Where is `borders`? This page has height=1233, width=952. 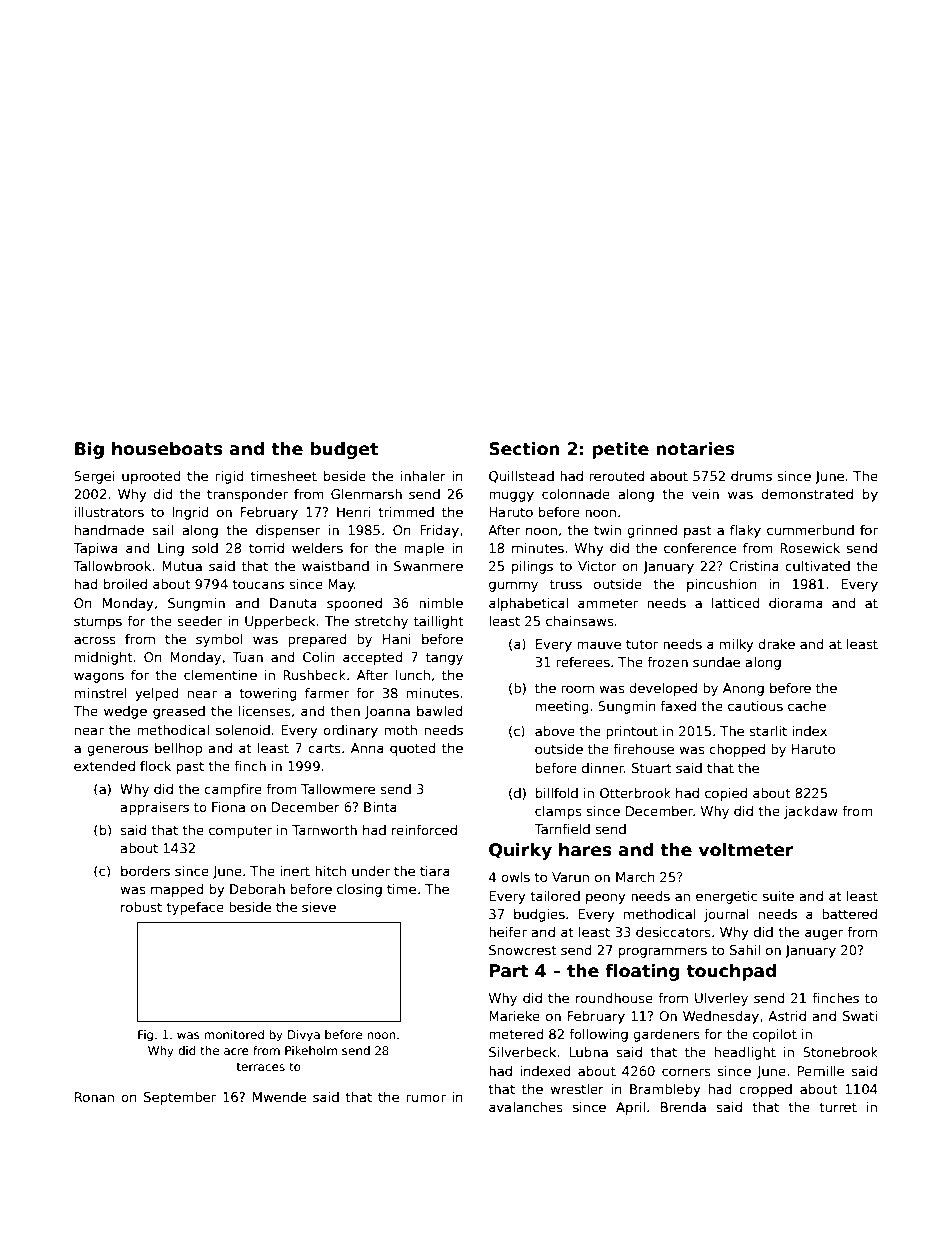
borders is located at coordinates (145, 871).
